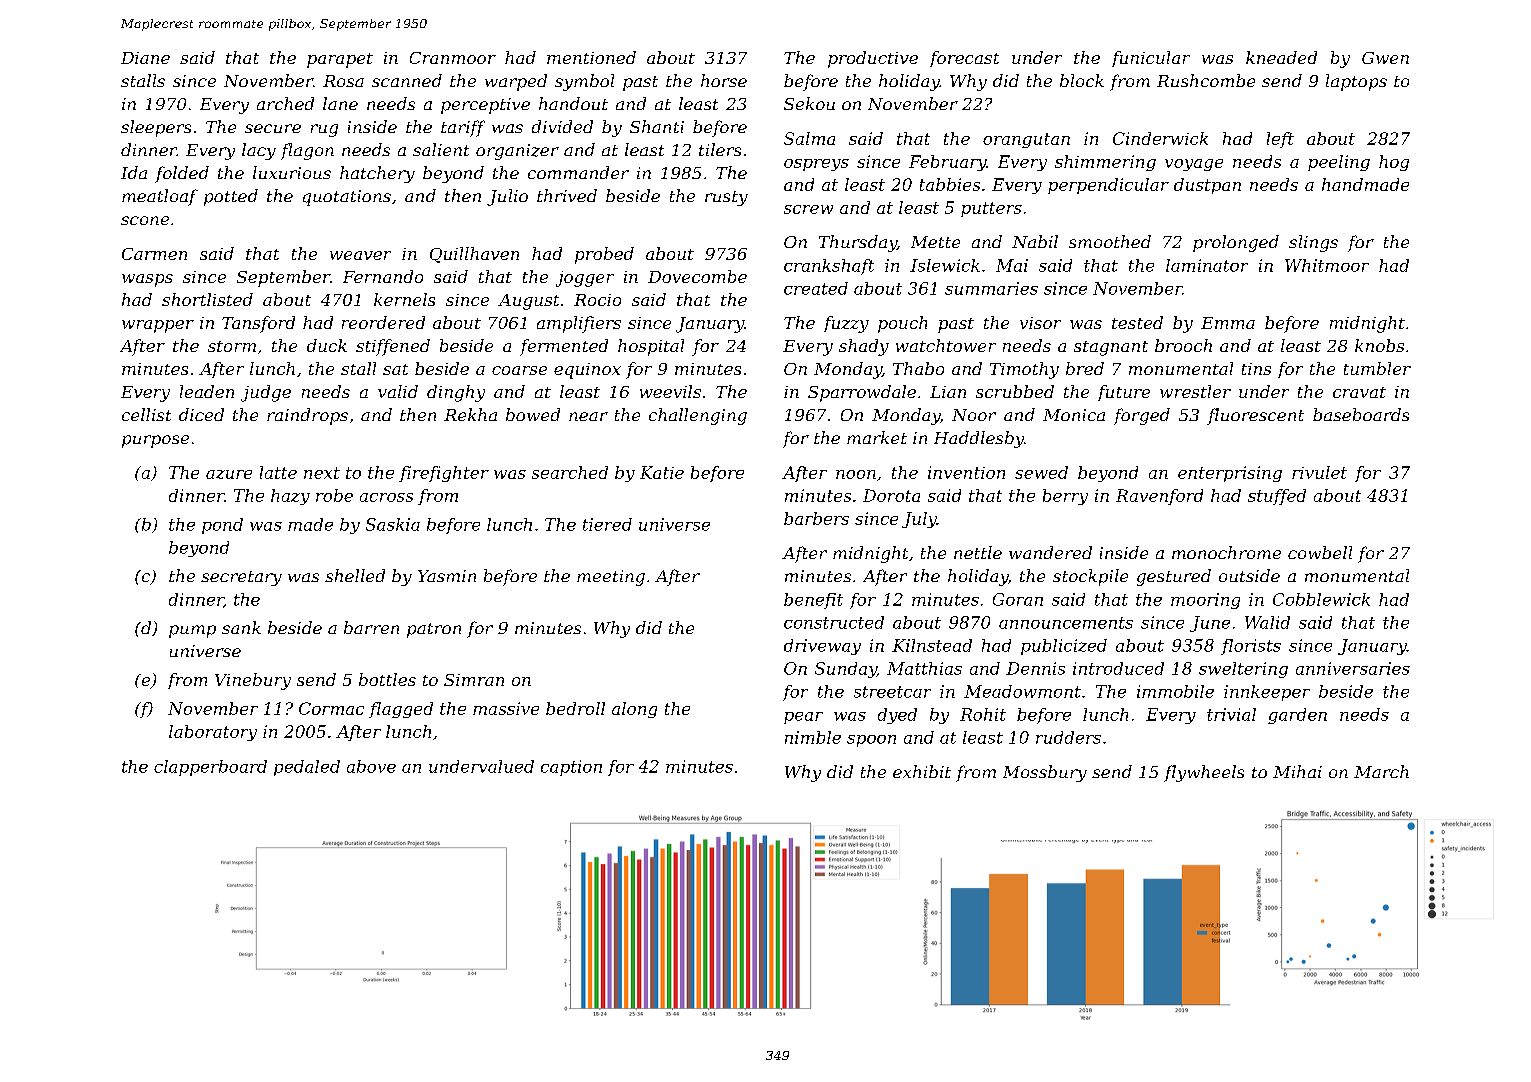 The width and height of the screenshot is (1531, 1082). What do you see at coordinates (1085, 368) in the screenshot?
I see `bred` at bounding box center [1085, 368].
